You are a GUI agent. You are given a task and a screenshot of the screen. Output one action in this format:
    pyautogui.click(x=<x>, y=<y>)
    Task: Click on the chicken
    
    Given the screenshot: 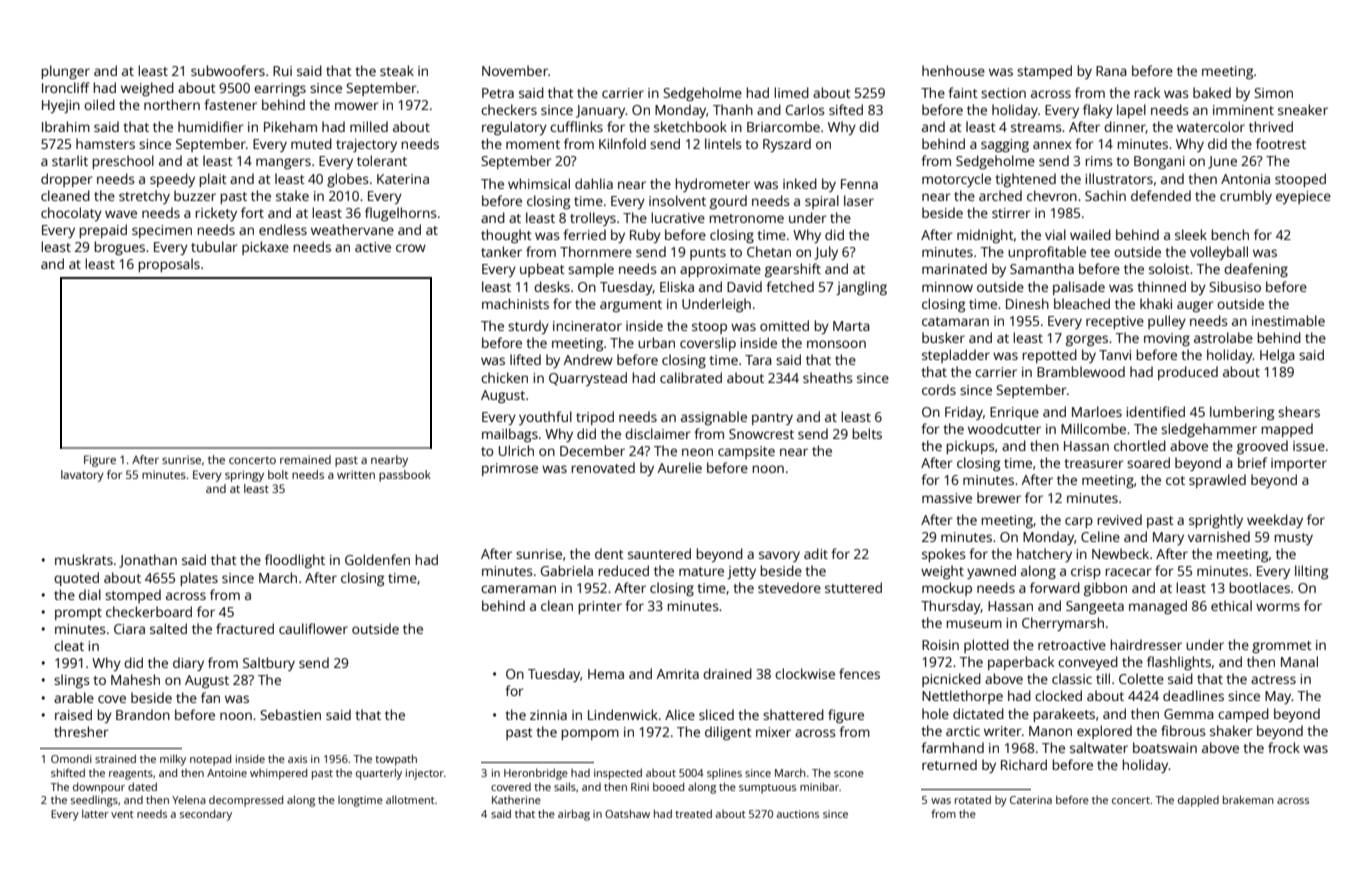 What is the action you would take?
    pyautogui.click(x=504, y=377)
